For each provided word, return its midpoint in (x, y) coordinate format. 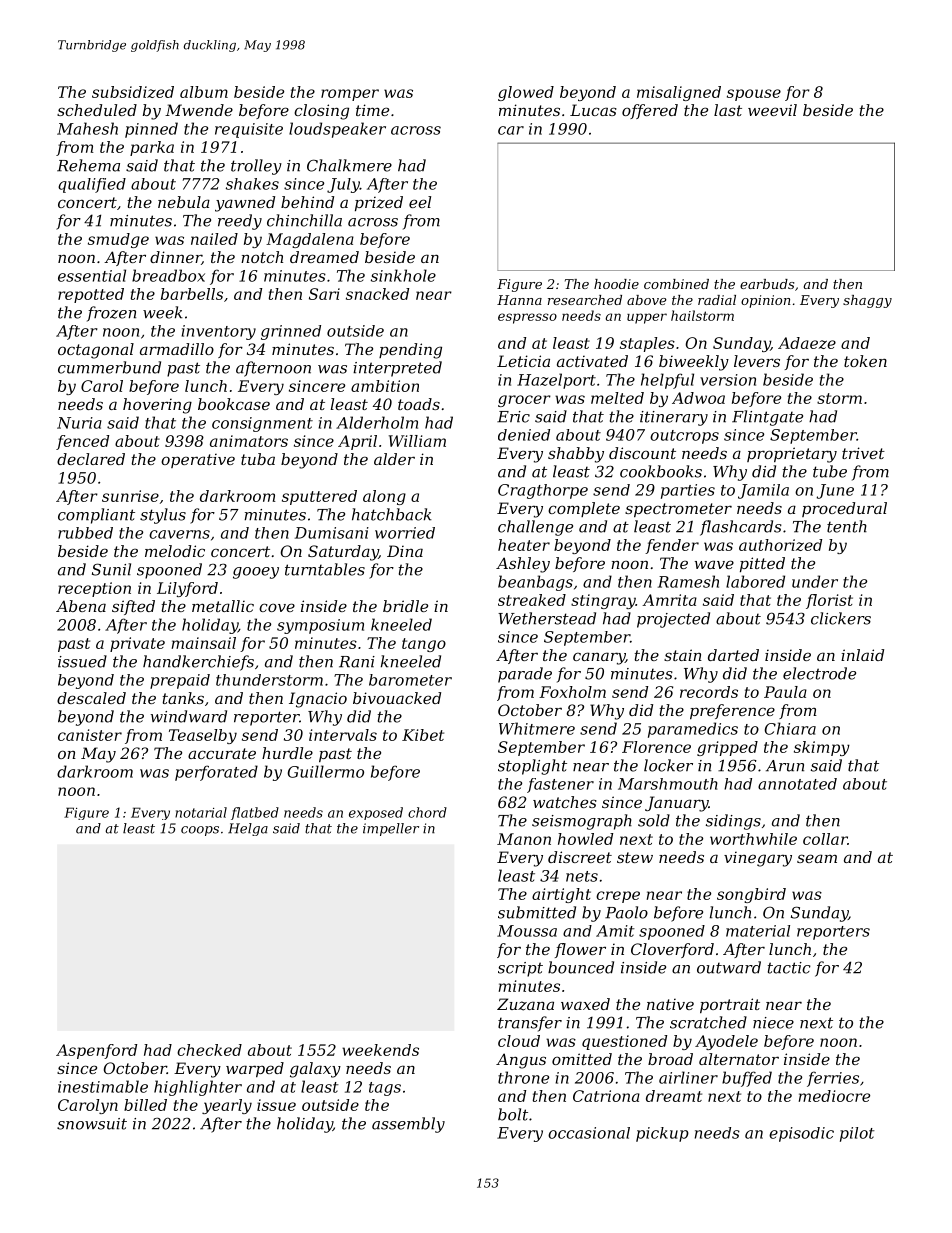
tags (385, 1089)
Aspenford (96, 1051)
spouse (754, 95)
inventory (218, 332)
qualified (92, 185)
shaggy (867, 301)
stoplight (532, 767)
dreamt (674, 1096)
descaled (91, 698)
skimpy (822, 748)
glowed (526, 93)
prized (379, 203)
